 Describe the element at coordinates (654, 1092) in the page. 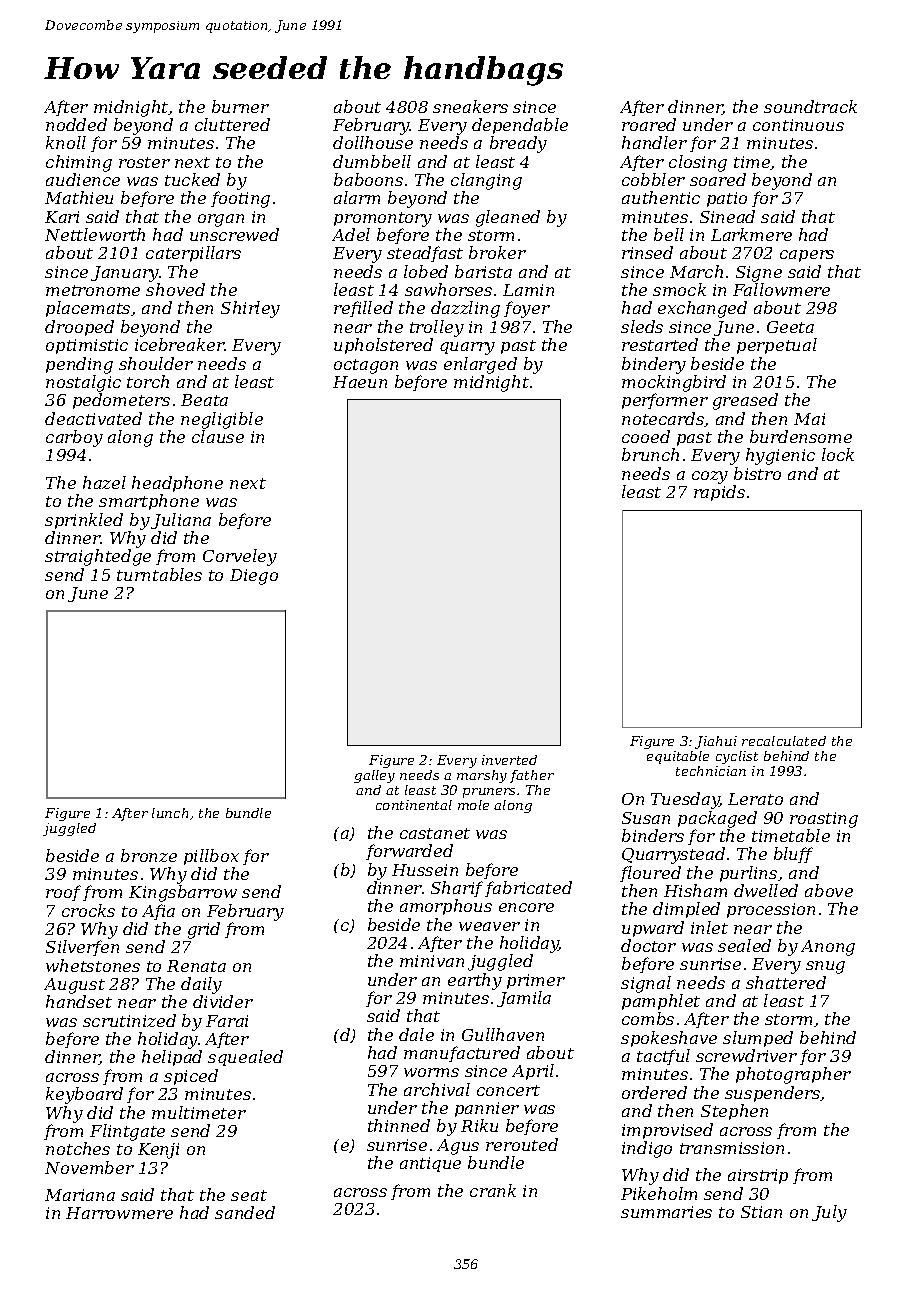

I see `ordered` at that location.
